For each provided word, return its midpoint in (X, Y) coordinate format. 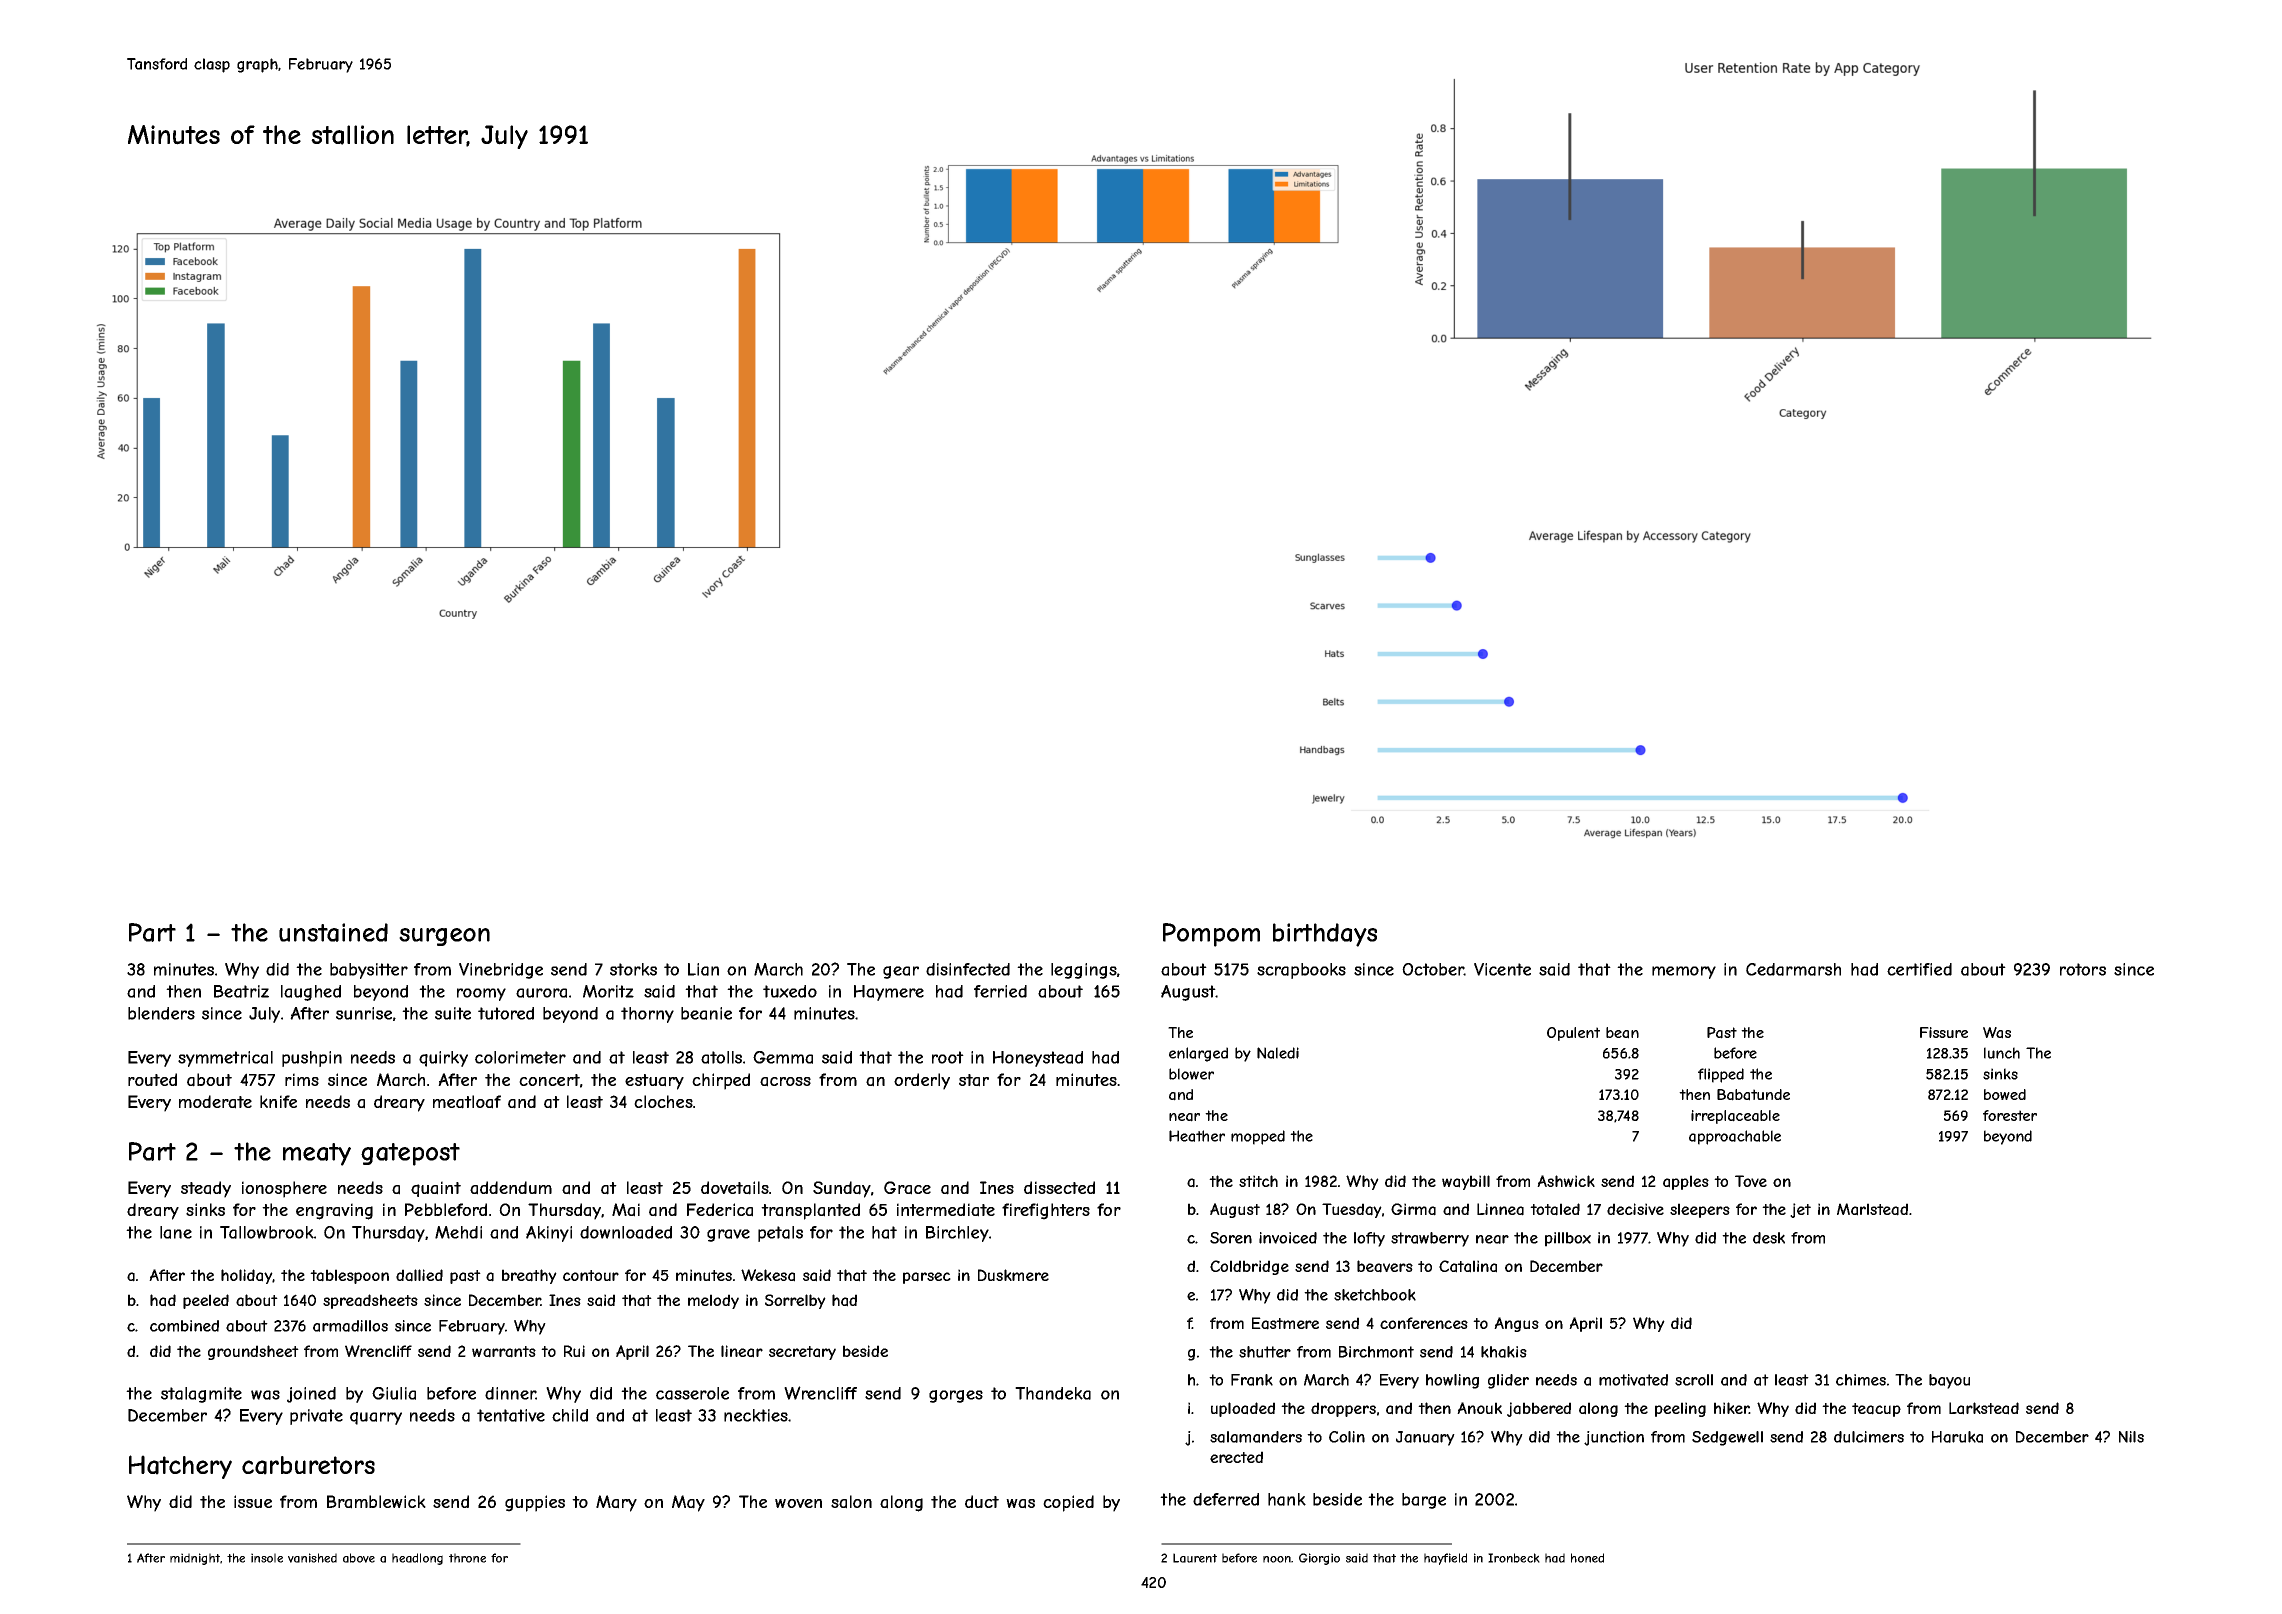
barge (1424, 1501)
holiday (247, 1276)
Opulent (1573, 1034)
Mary (616, 1503)
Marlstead (1872, 1209)
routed (152, 1079)
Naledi (1278, 1053)
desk (1769, 1238)
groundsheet (253, 1352)
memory (1684, 972)
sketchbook (1375, 1295)
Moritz (608, 991)
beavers (1385, 1266)
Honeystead (1038, 1059)
